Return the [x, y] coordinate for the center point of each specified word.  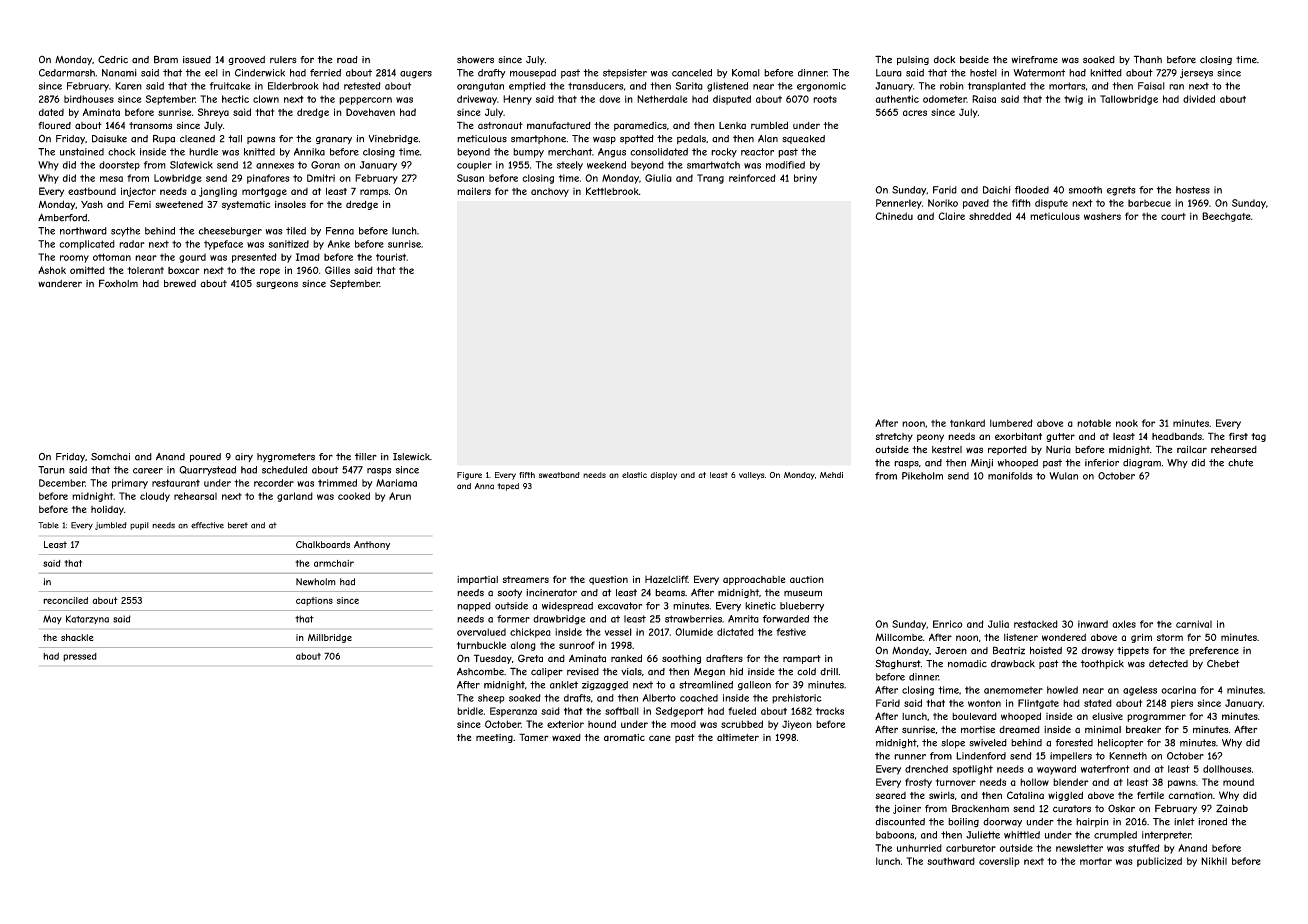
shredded [990, 216]
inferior [1102, 463]
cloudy [155, 497]
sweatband [559, 475]
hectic [235, 99]
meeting [494, 738]
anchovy [550, 192]
